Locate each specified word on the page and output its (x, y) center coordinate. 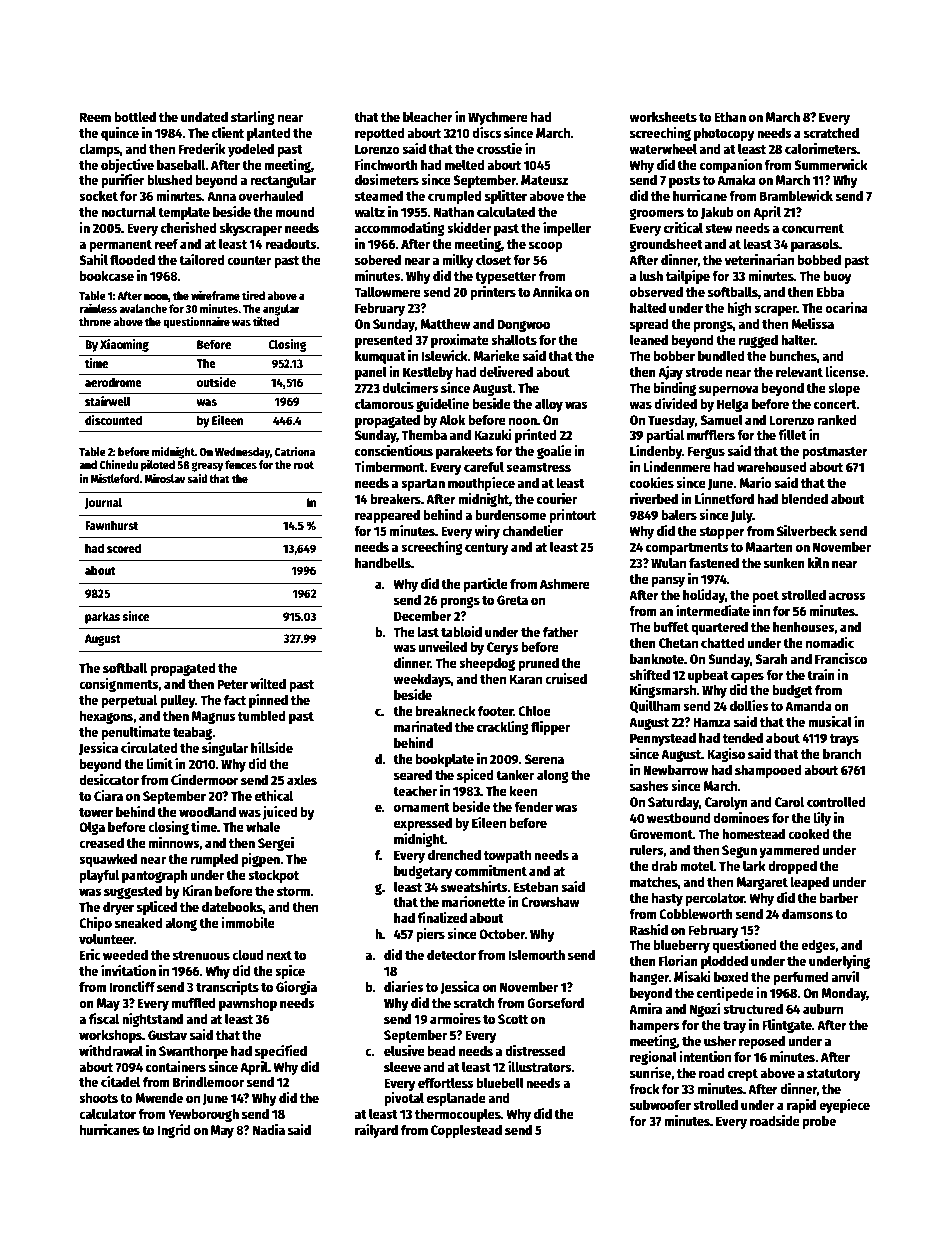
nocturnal (128, 211)
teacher (415, 791)
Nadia (269, 1129)
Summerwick (831, 164)
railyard (376, 1131)
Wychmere (498, 118)
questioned (744, 946)
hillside (272, 747)
